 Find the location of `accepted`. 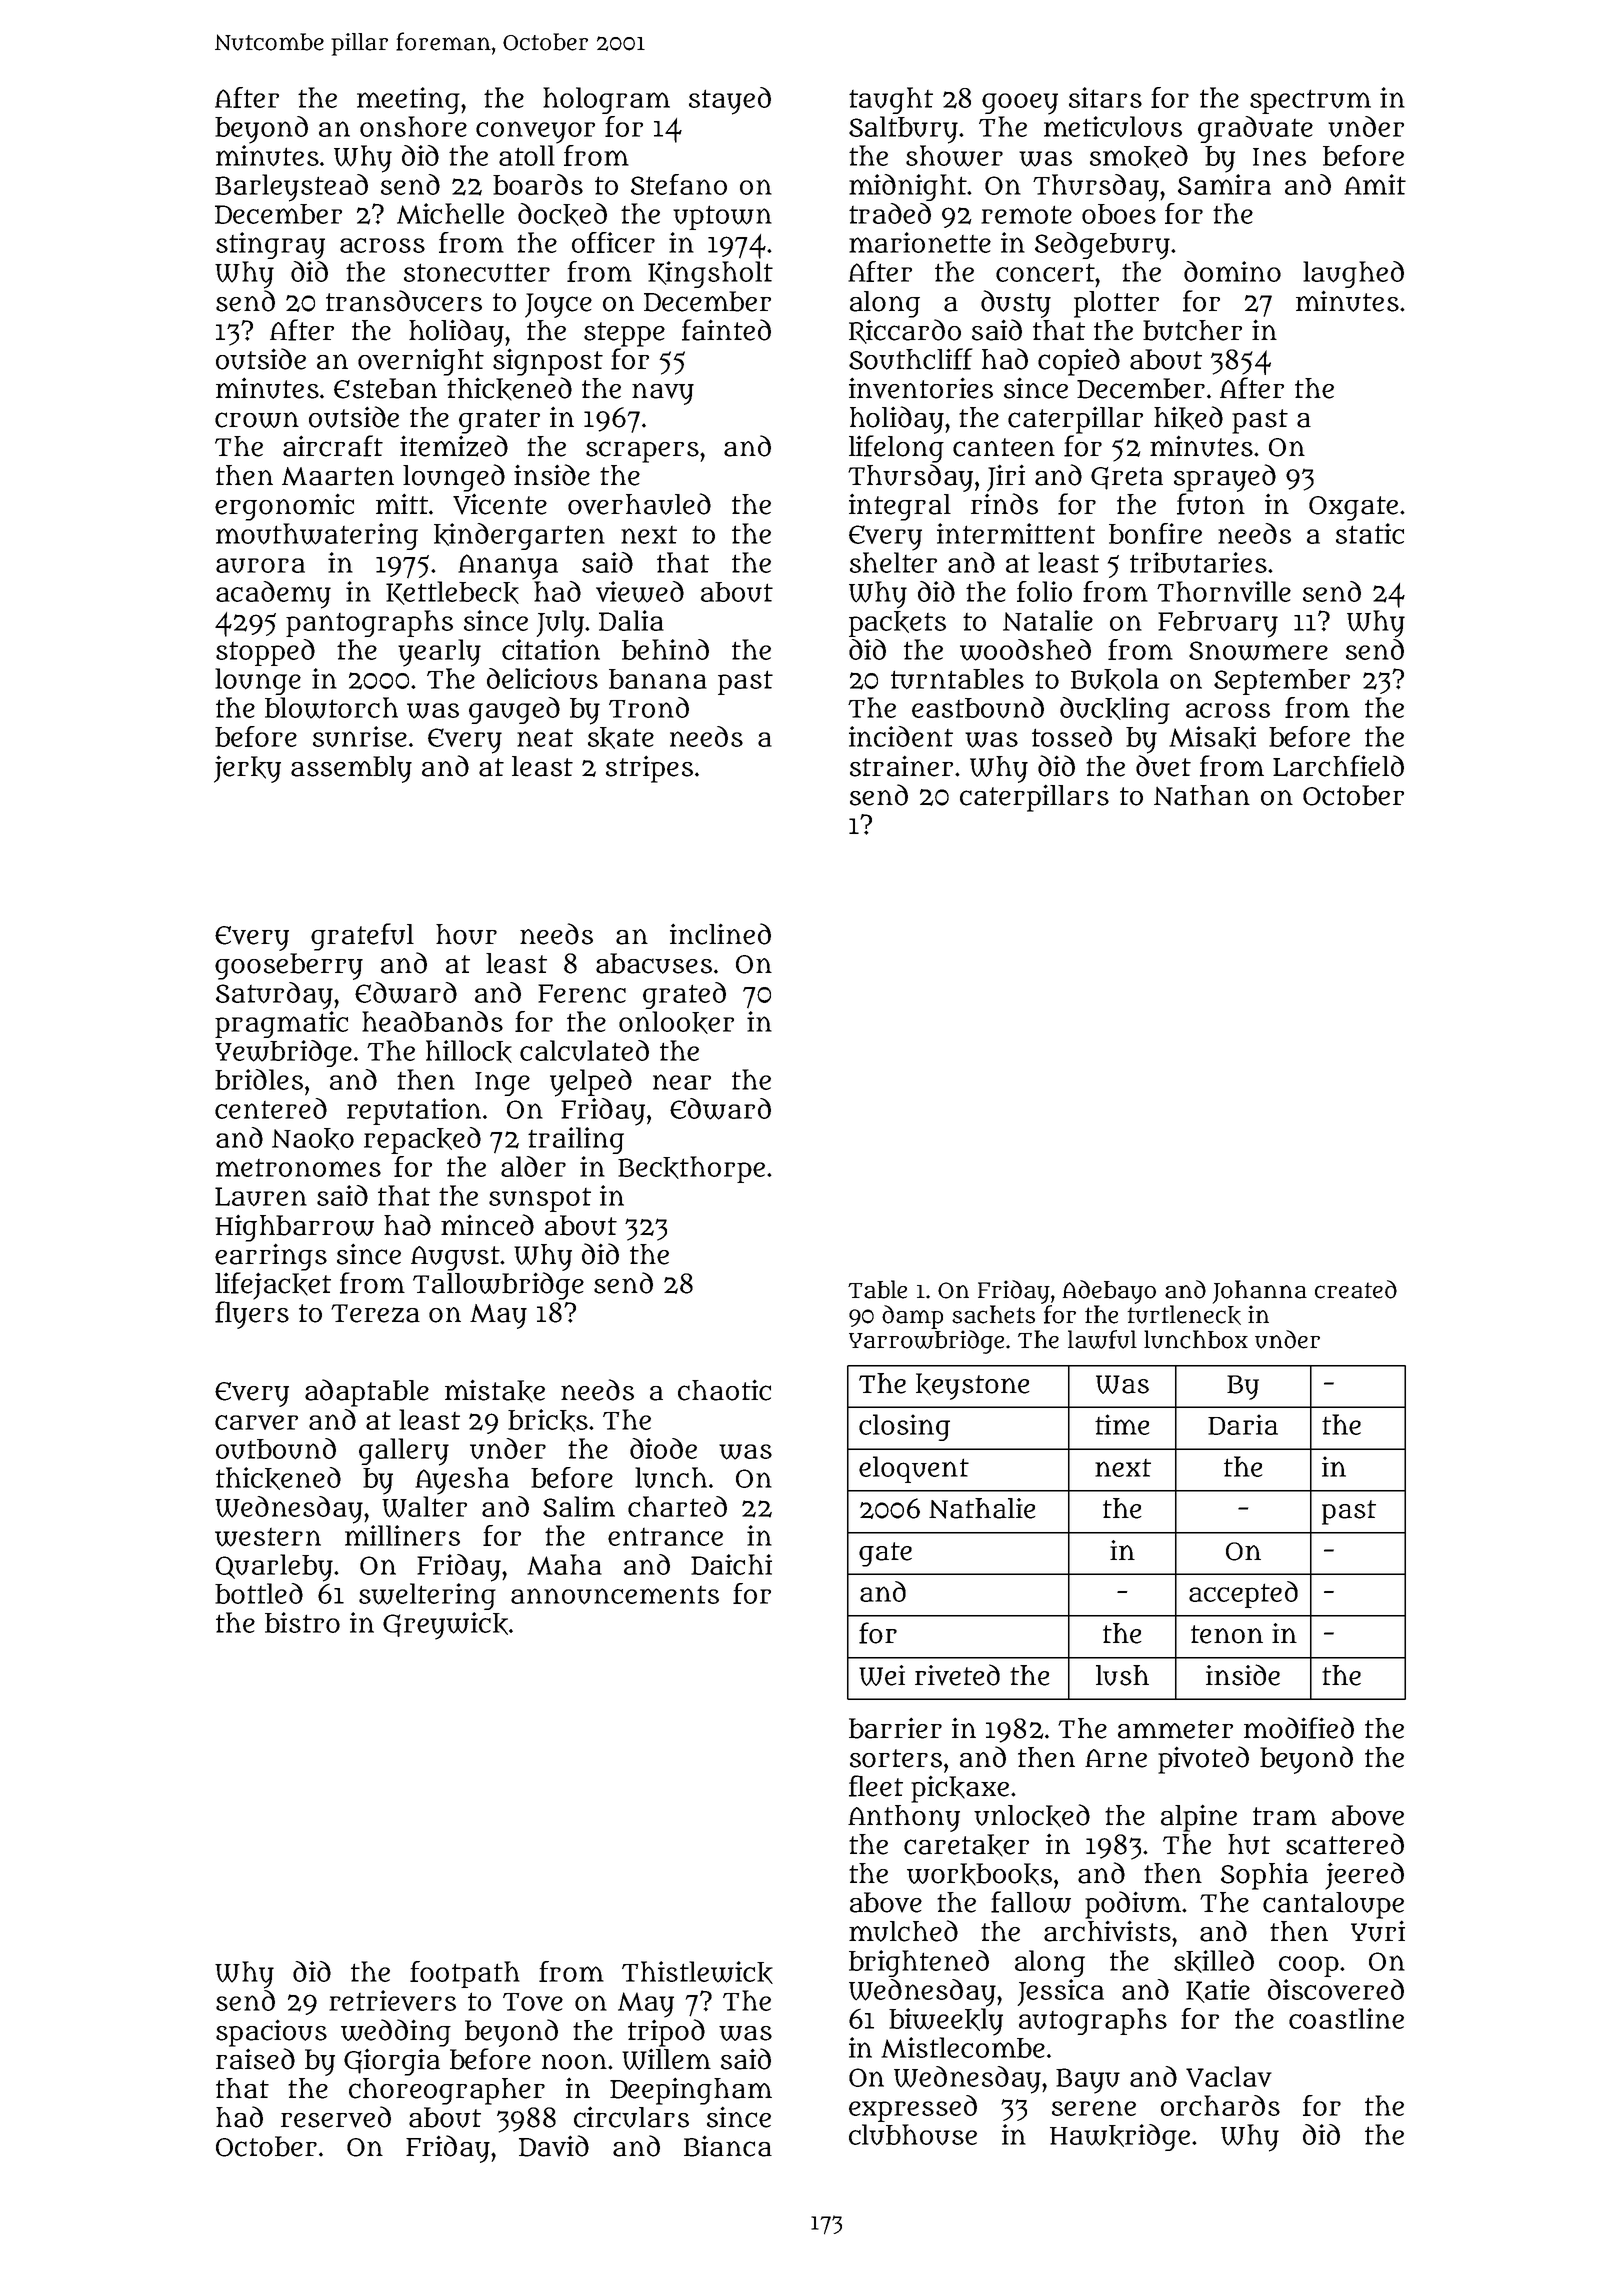

accepted is located at coordinates (1243, 1594).
